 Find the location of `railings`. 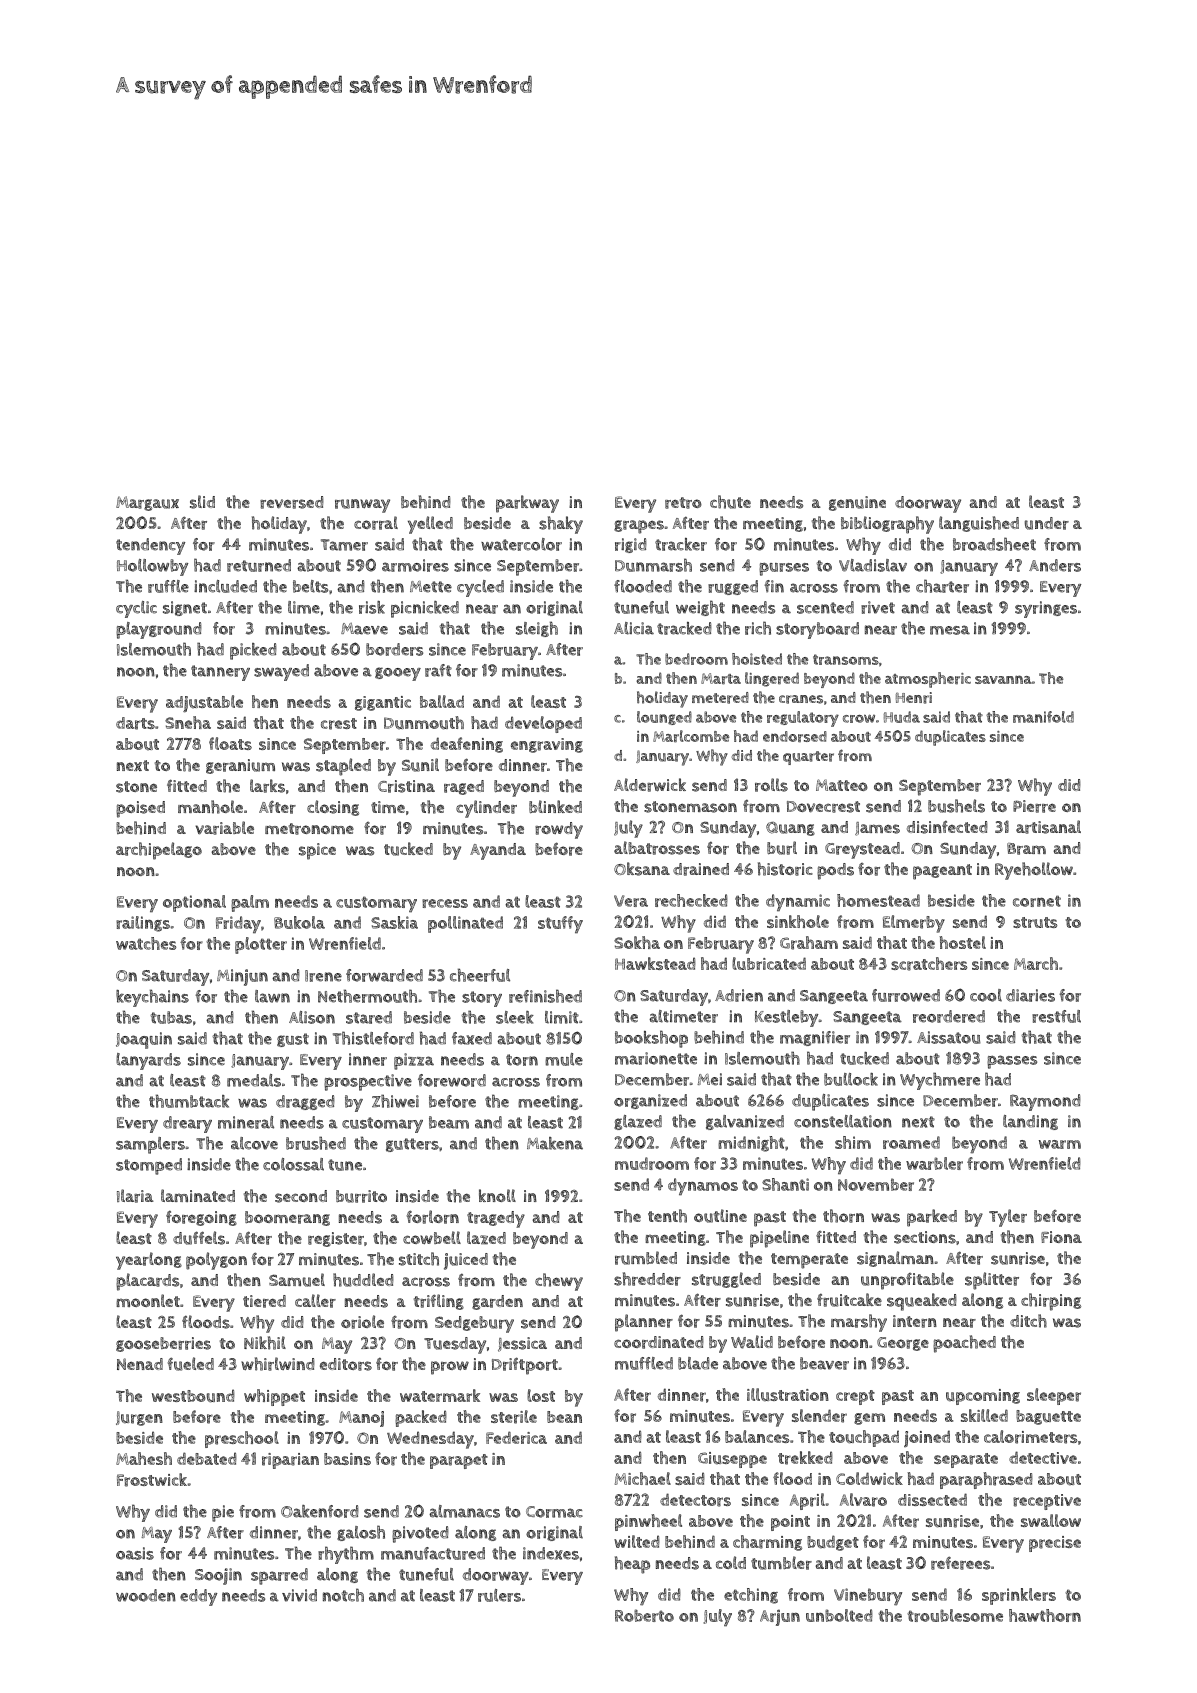

railings is located at coordinates (143, 924).
